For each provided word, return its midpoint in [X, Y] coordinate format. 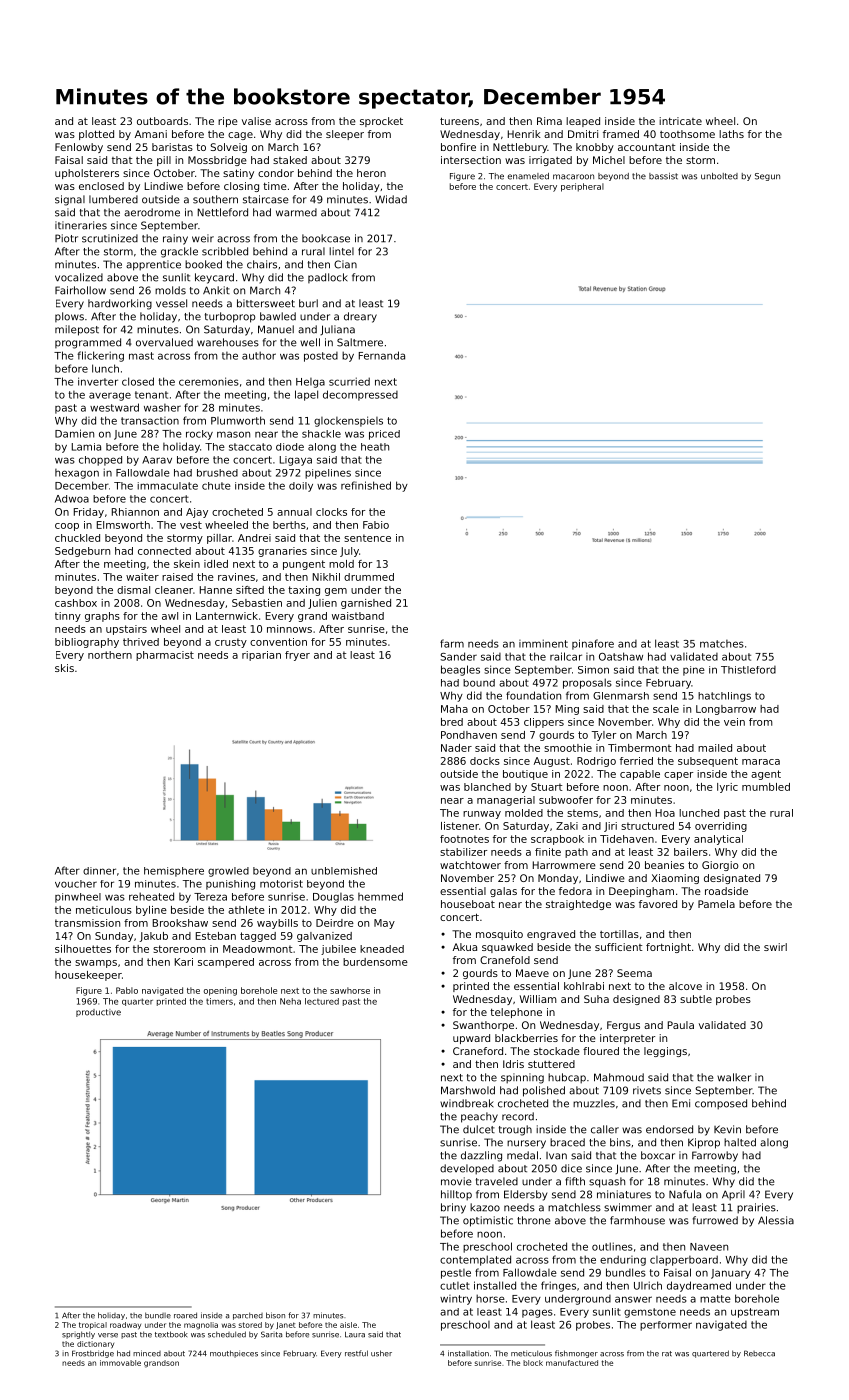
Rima [549, 121]
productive [98, 1013]
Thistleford [748, 670]
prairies [756, 1208]
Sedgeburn [82, 552]
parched [248, 1316]
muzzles [594, 1103]
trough [515, 1130]
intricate [680, 121]
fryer [297, 656]
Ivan [556, 1156]
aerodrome [152, 212]
